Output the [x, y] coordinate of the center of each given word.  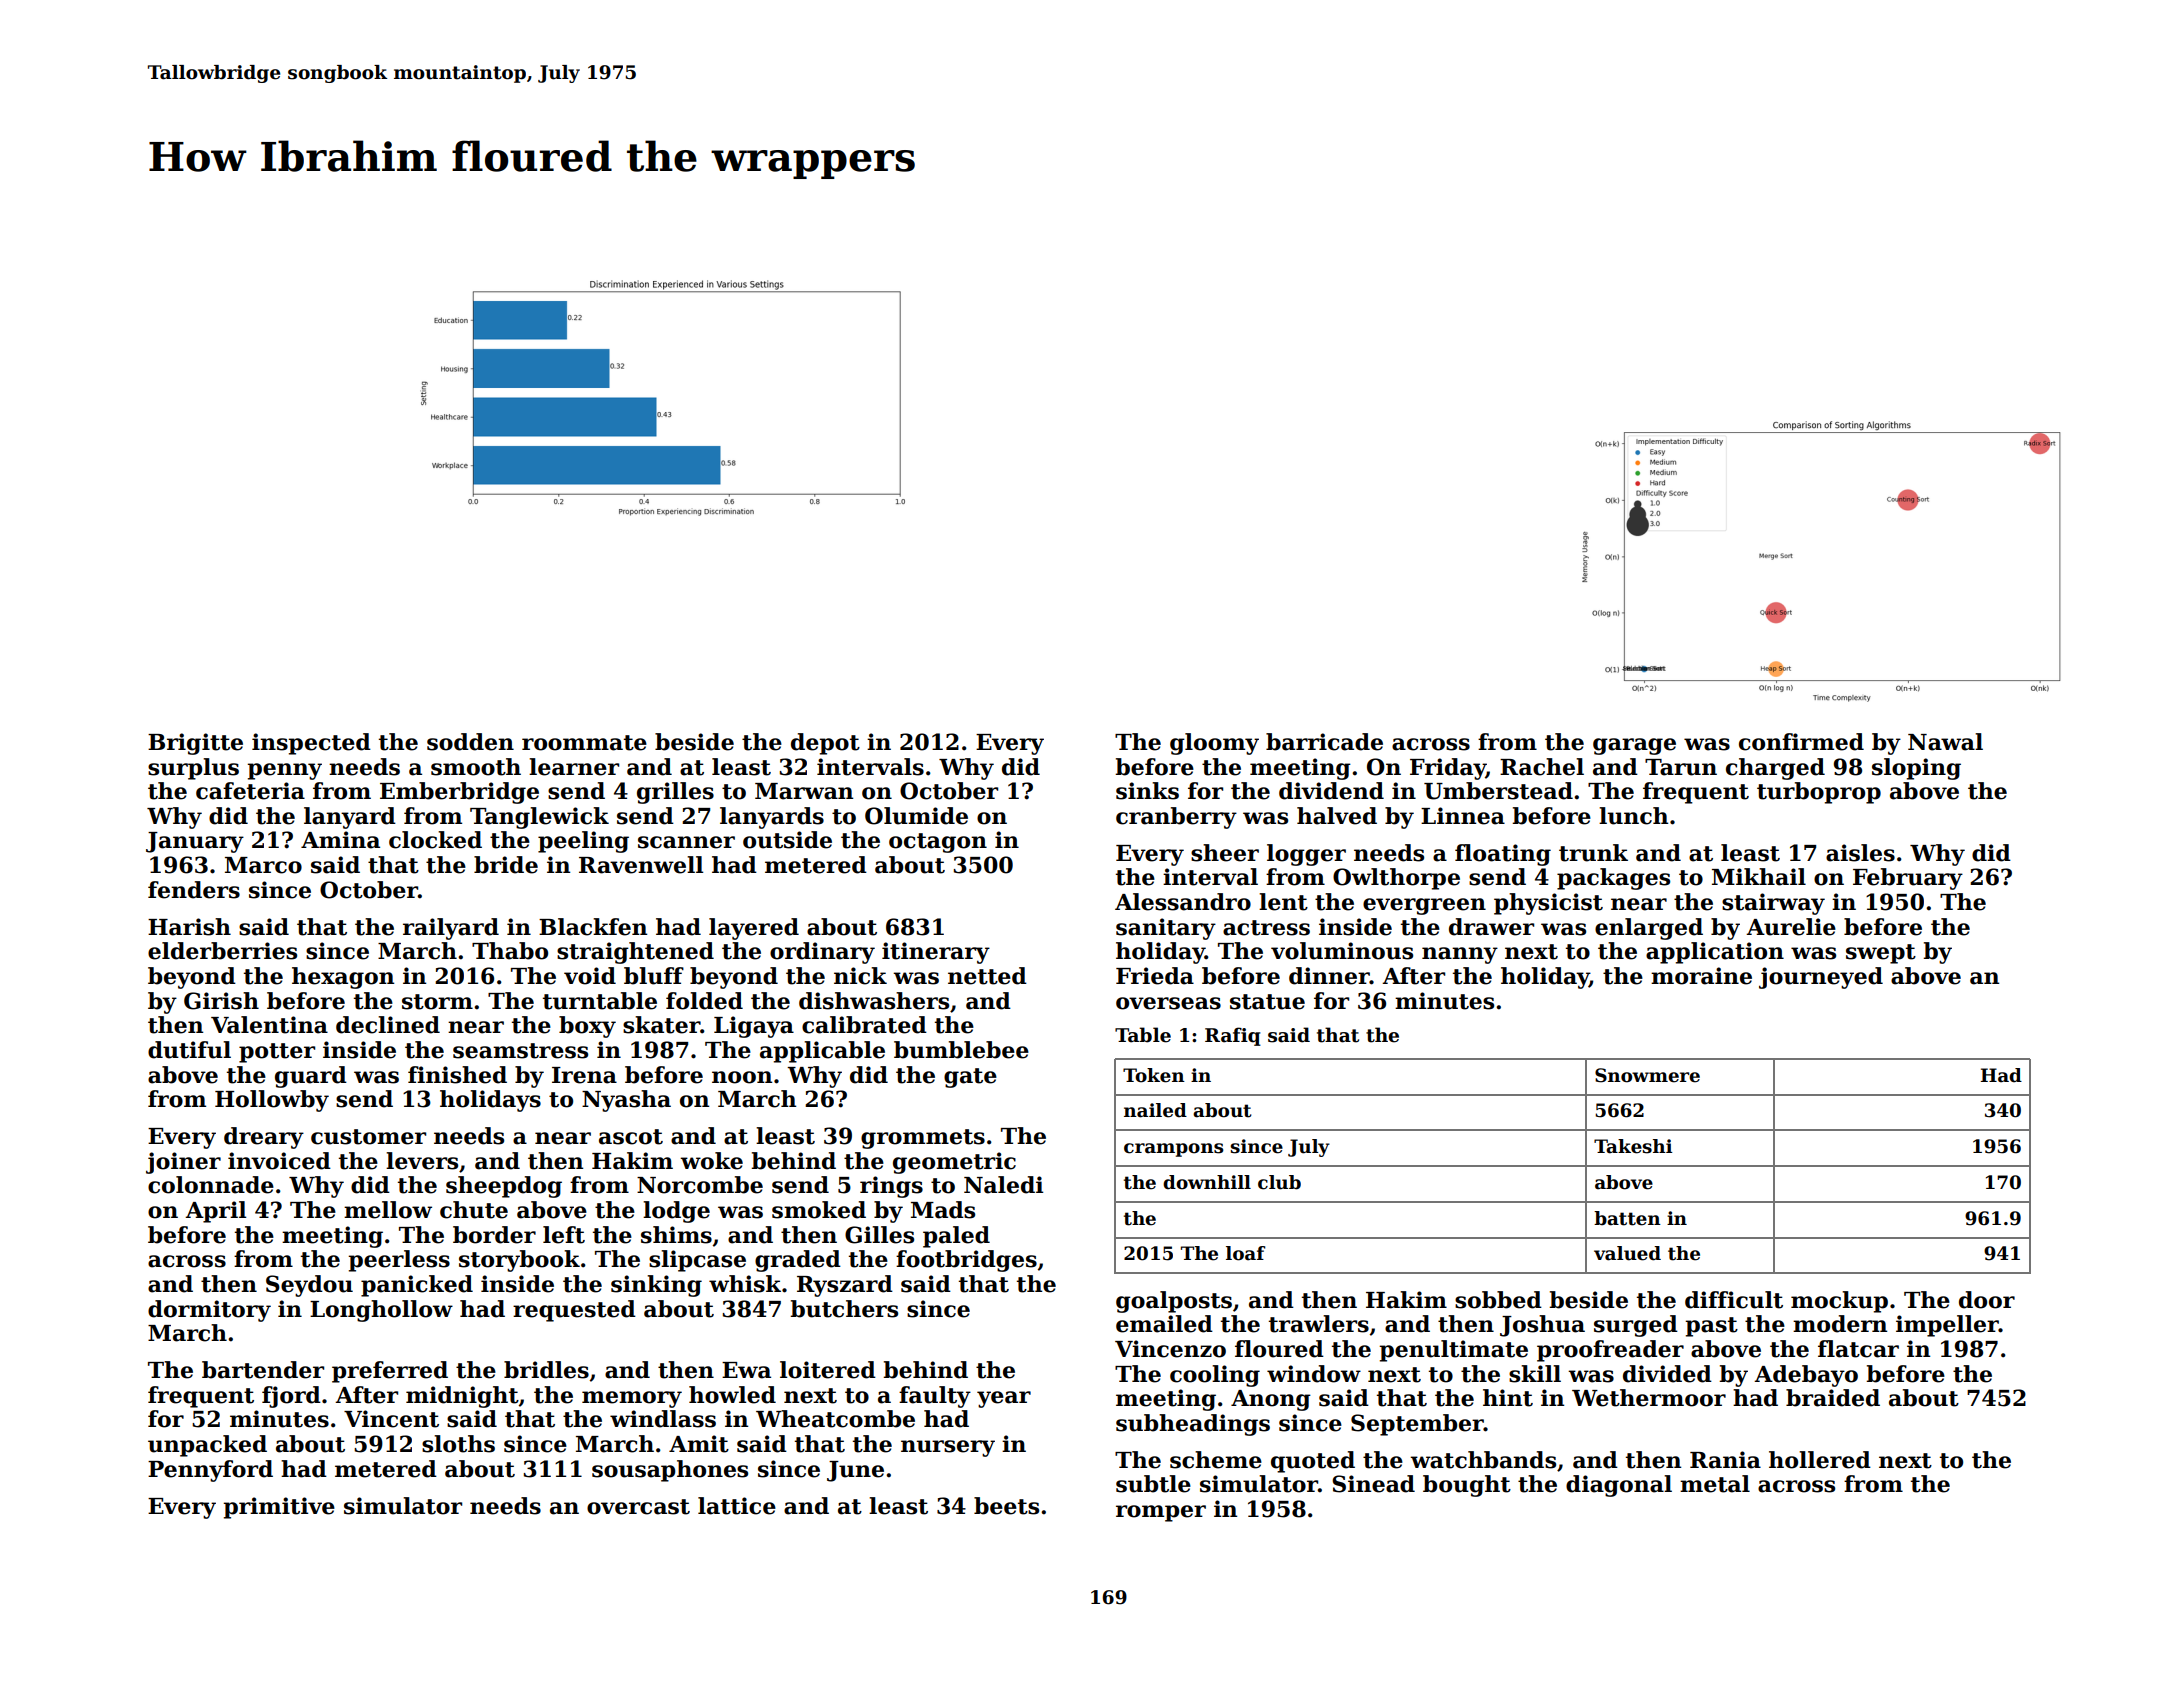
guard [311, 1077]
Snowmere [1647, 1075]
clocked [435, 840]
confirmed [1801, 742]
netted [987, 976]
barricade [1324, 742]
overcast [638, 1507]
